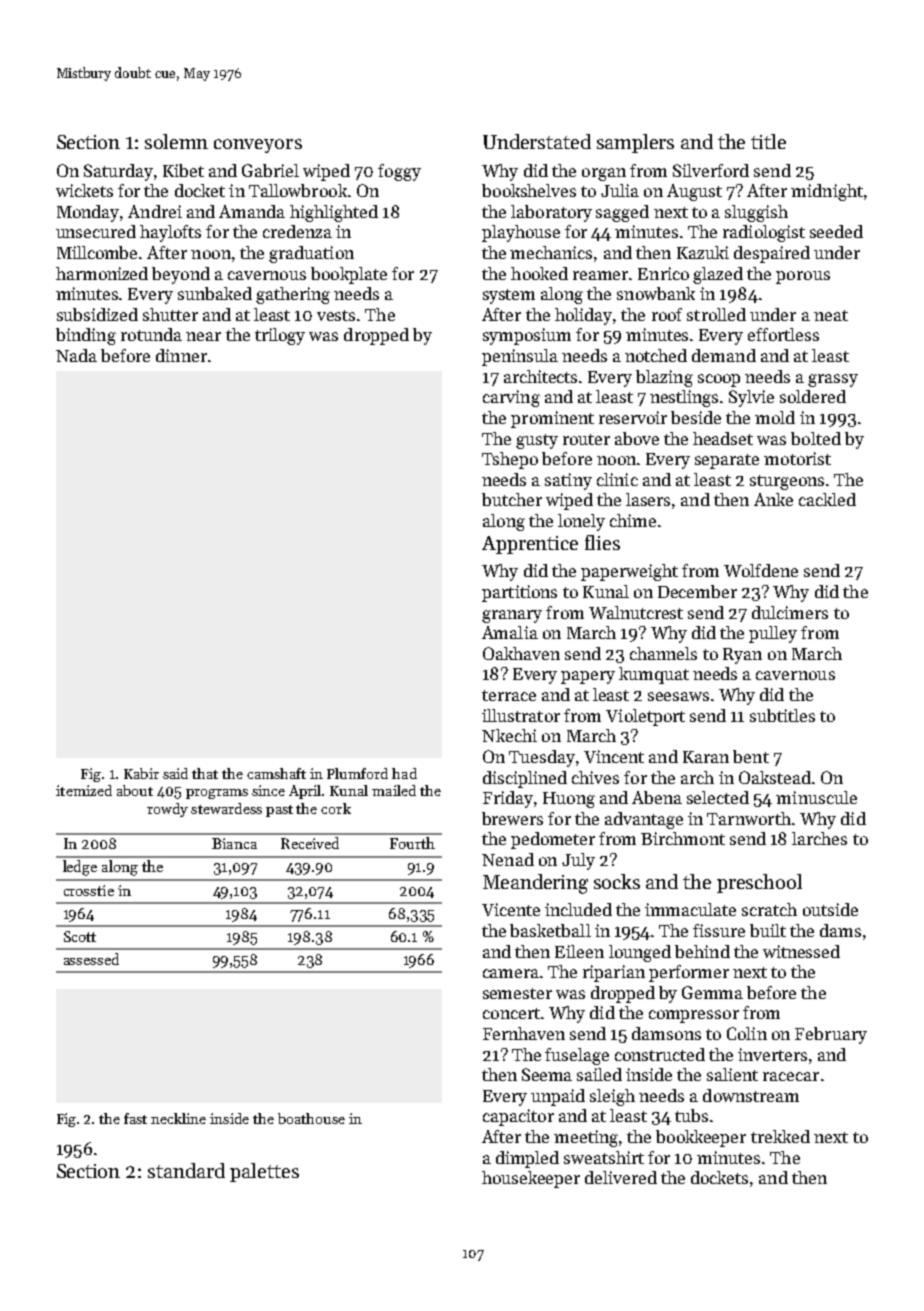 This document has height=1311, width=924. What do you see at coordinates (186, 1170) in the document?
I see `standard` at bounding box center [186, 1170].
